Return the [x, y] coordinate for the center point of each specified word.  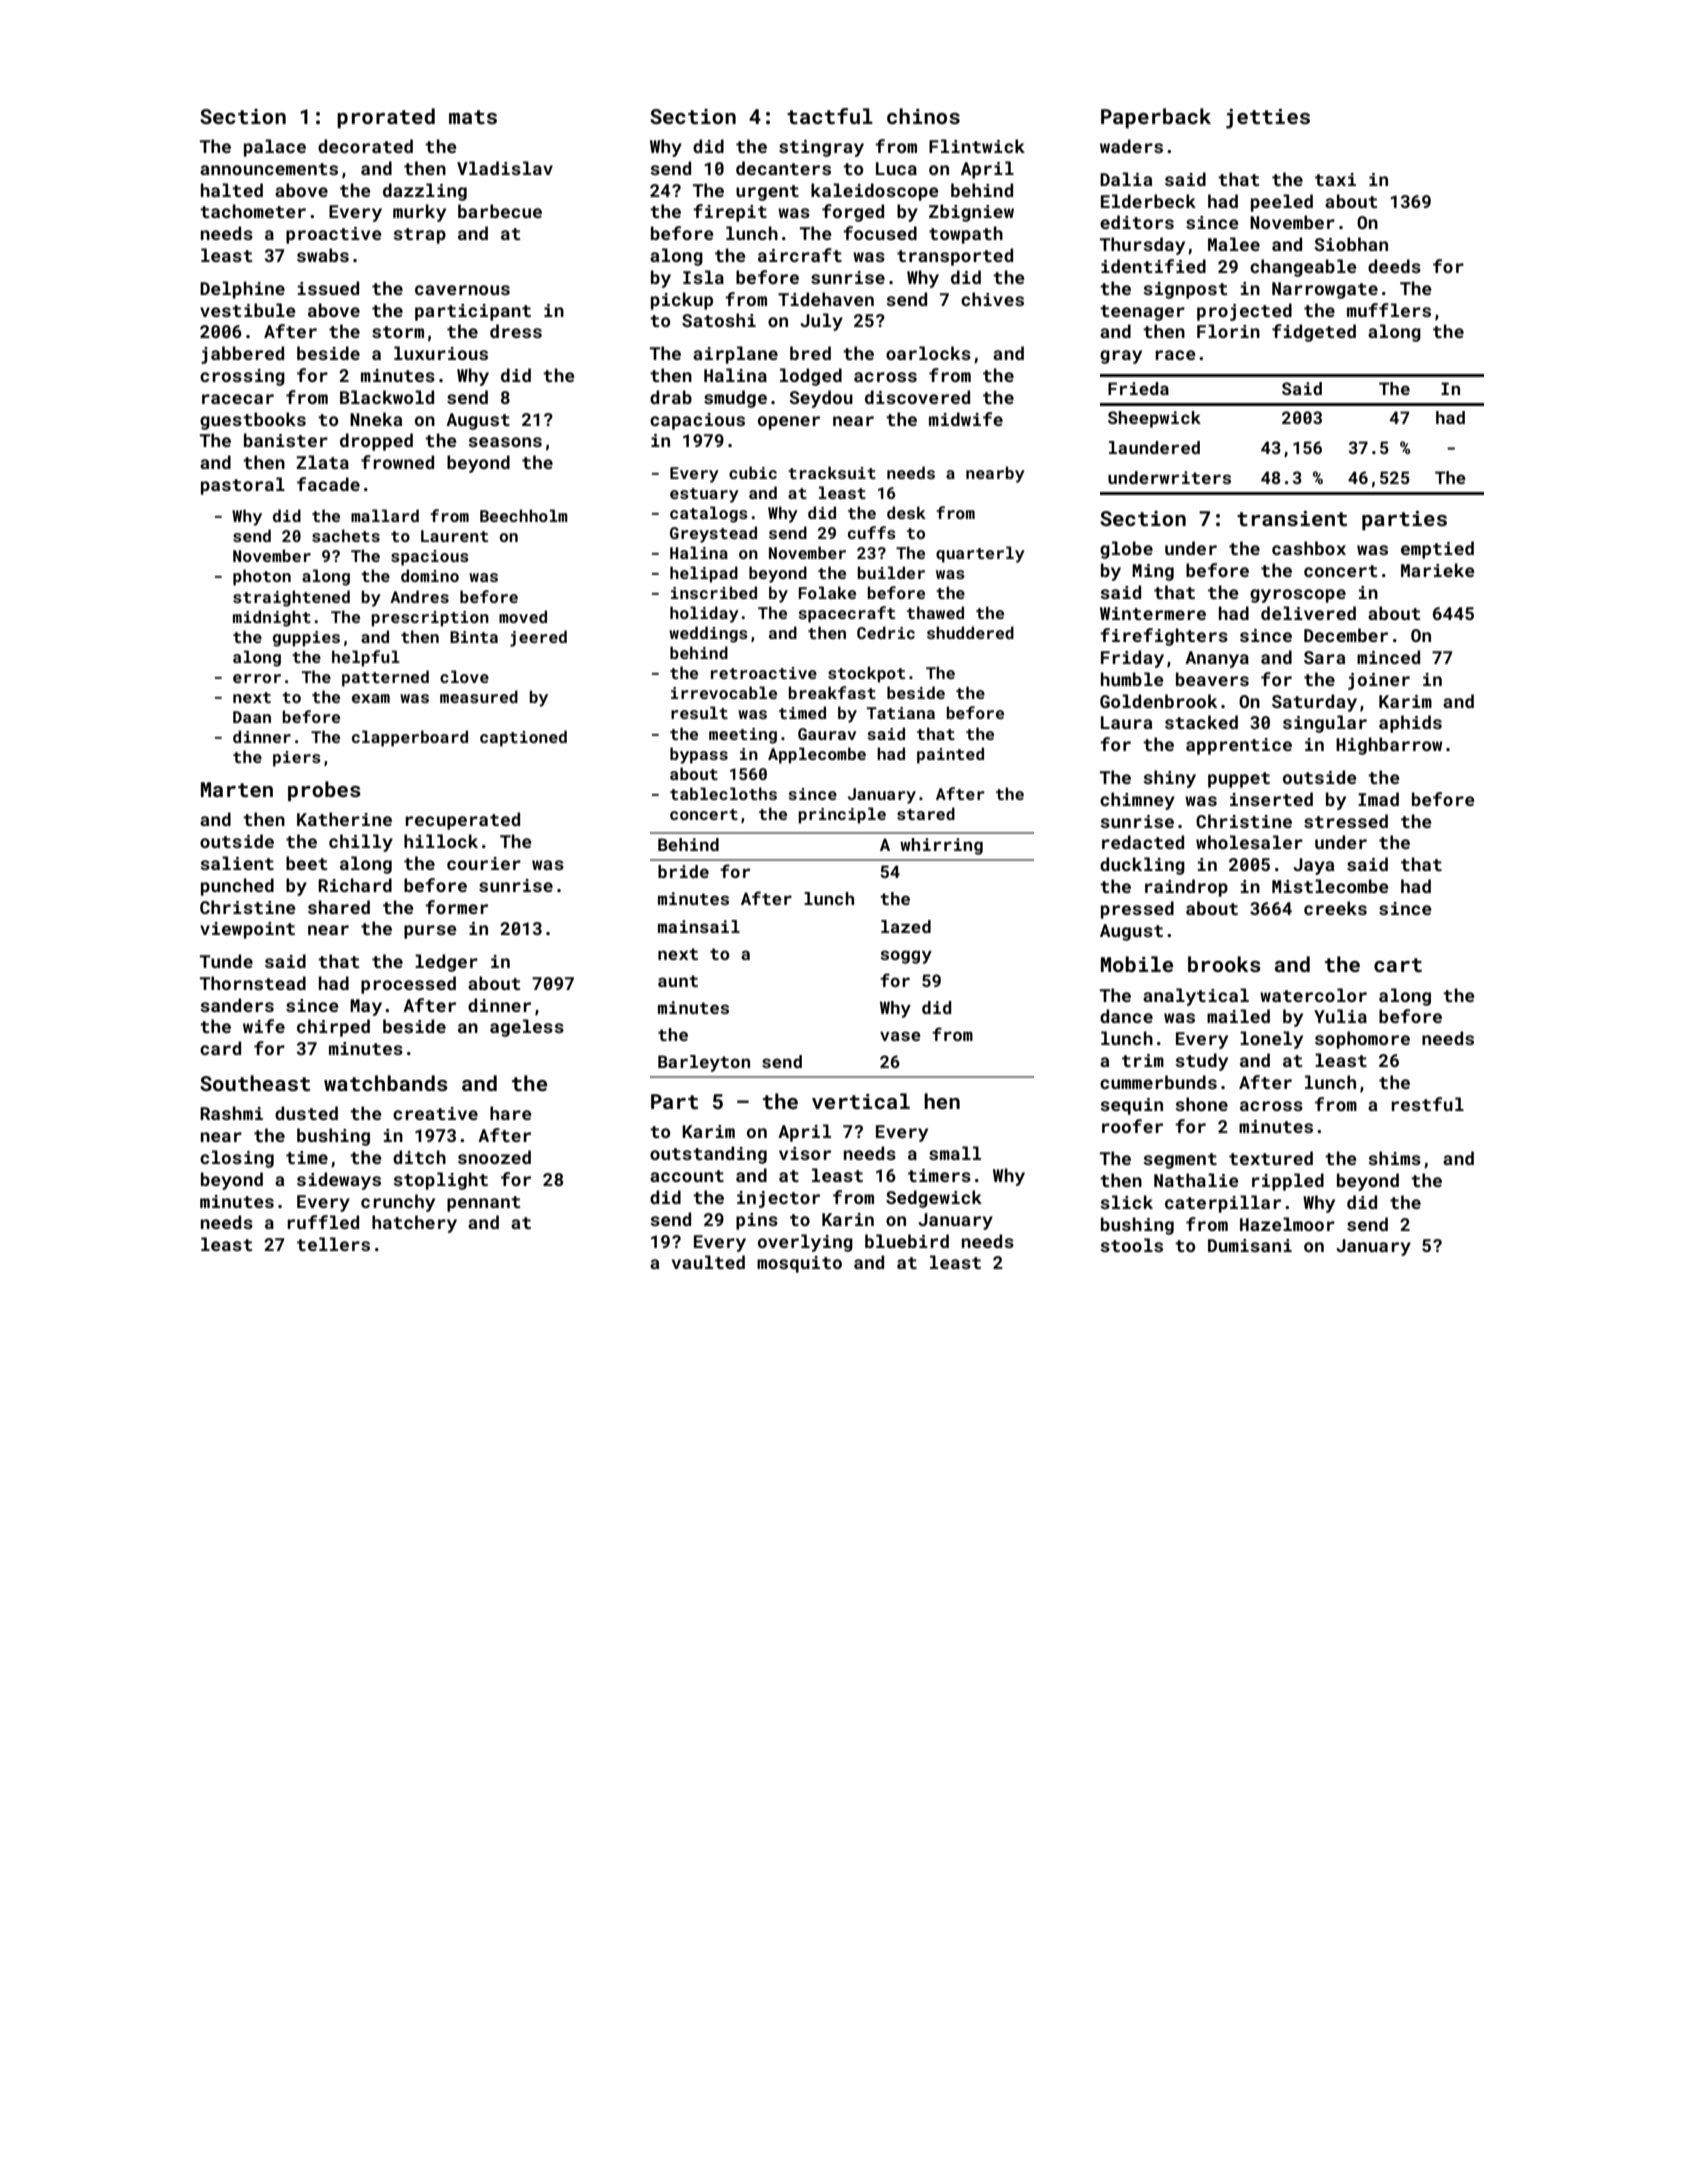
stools [1131, 1245]
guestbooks [253, 421]
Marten [237, 789]
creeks [1335, 908]
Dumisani [1250, 1245]
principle [842, 815]
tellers [333, 1244]
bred [810, 353]
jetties [1268, 119]
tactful [830, 116]
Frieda [1138, 388]
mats [473, 117]
